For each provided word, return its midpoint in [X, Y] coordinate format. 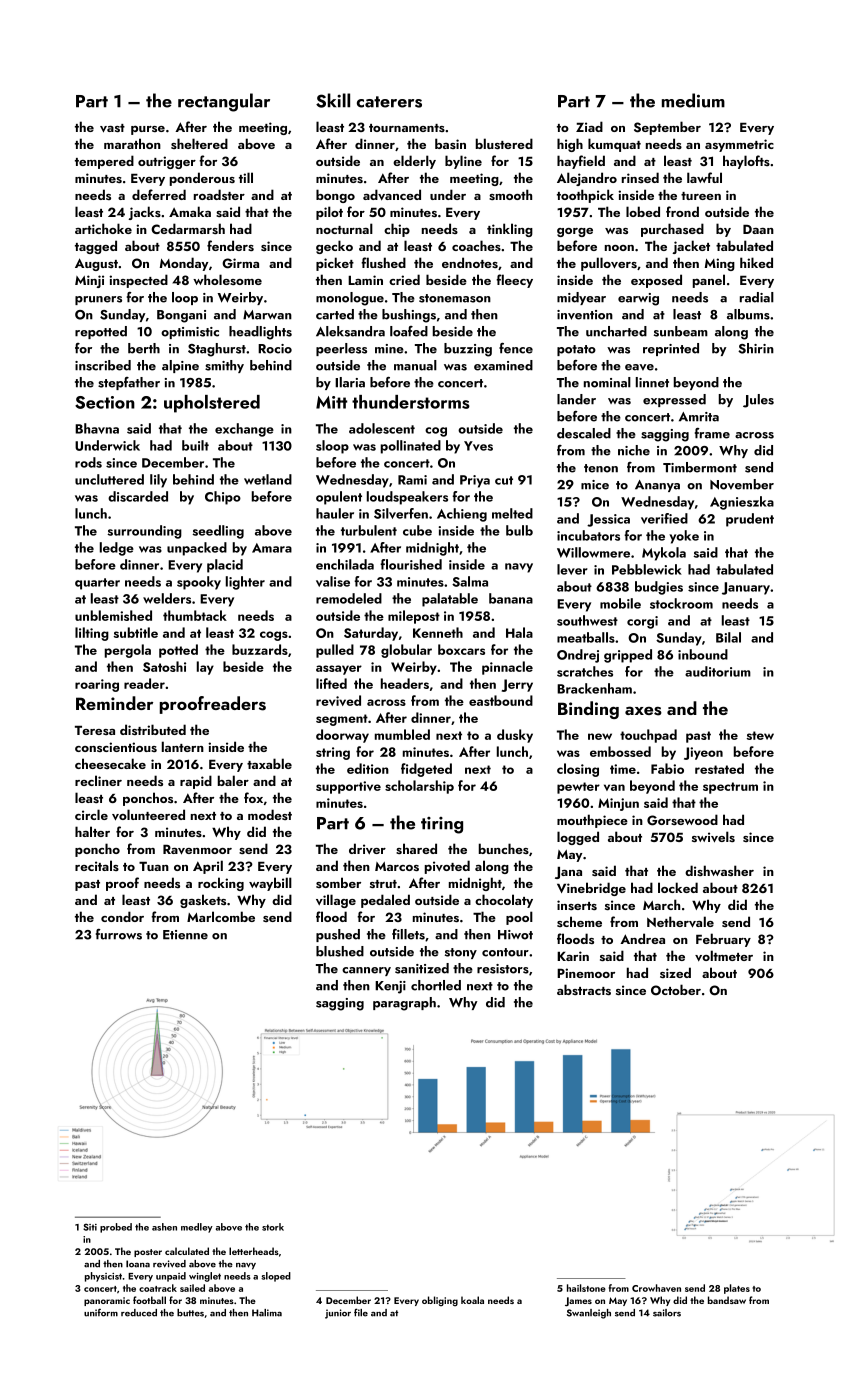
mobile [620, 603]
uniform [101, 1312]
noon [619, 248]
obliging [440, 1301]
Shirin [756, 348]
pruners [98, 300]
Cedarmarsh [188, 228]
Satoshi [164, 666]
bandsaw [727, 1300]
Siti [90, 1227]
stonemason [455, 298]
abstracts [584, 989]
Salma [470, 581]
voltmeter [724, 956]
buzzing [468, 350]
